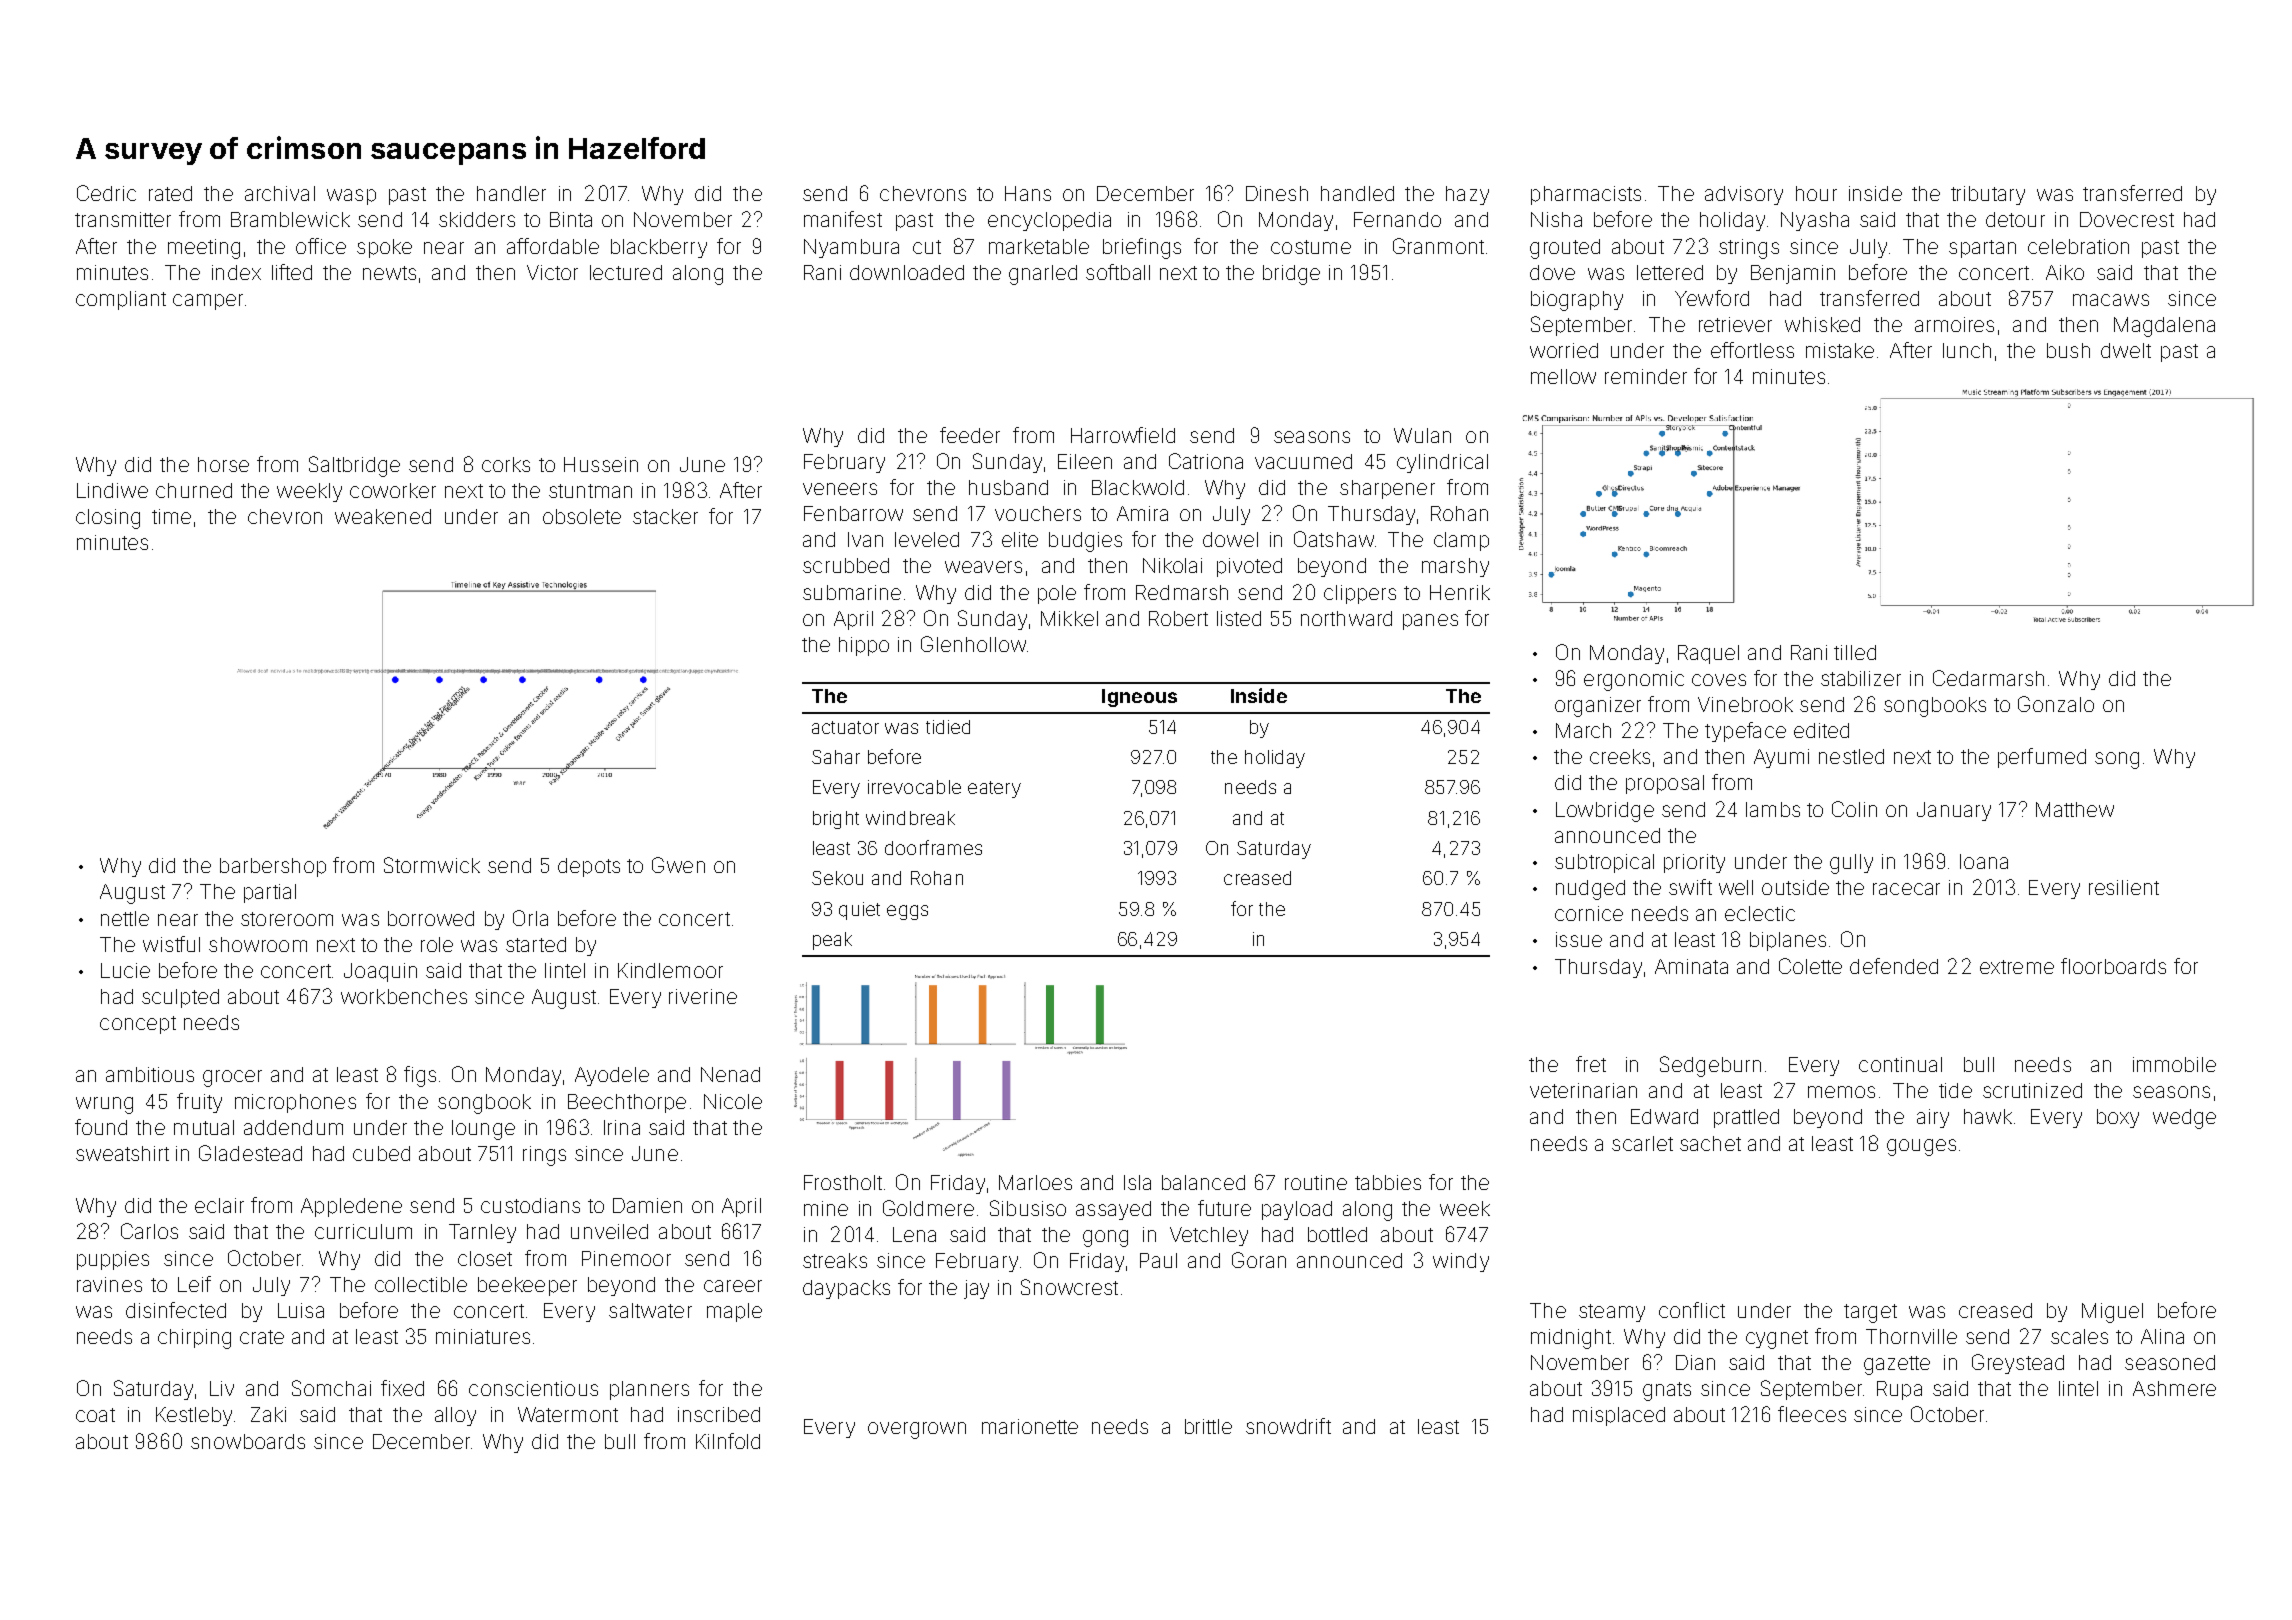 The width and height of the document is (2292, 1620). Describe the element at coordinates (2078, 246) in the document. I see `celebration` at that location.
